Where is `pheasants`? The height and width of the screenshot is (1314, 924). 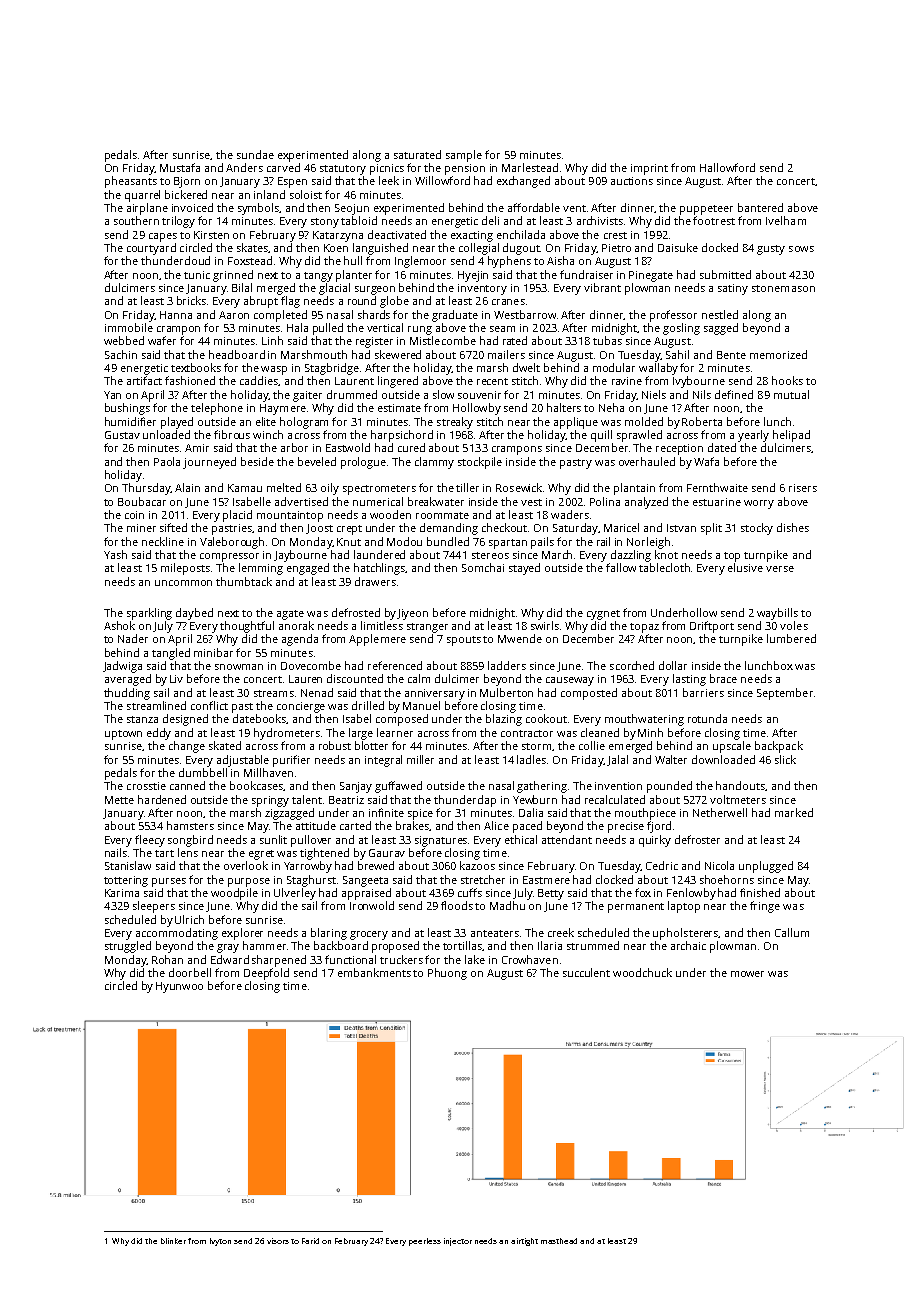
pheasants is located at coordinates (131, 182).
